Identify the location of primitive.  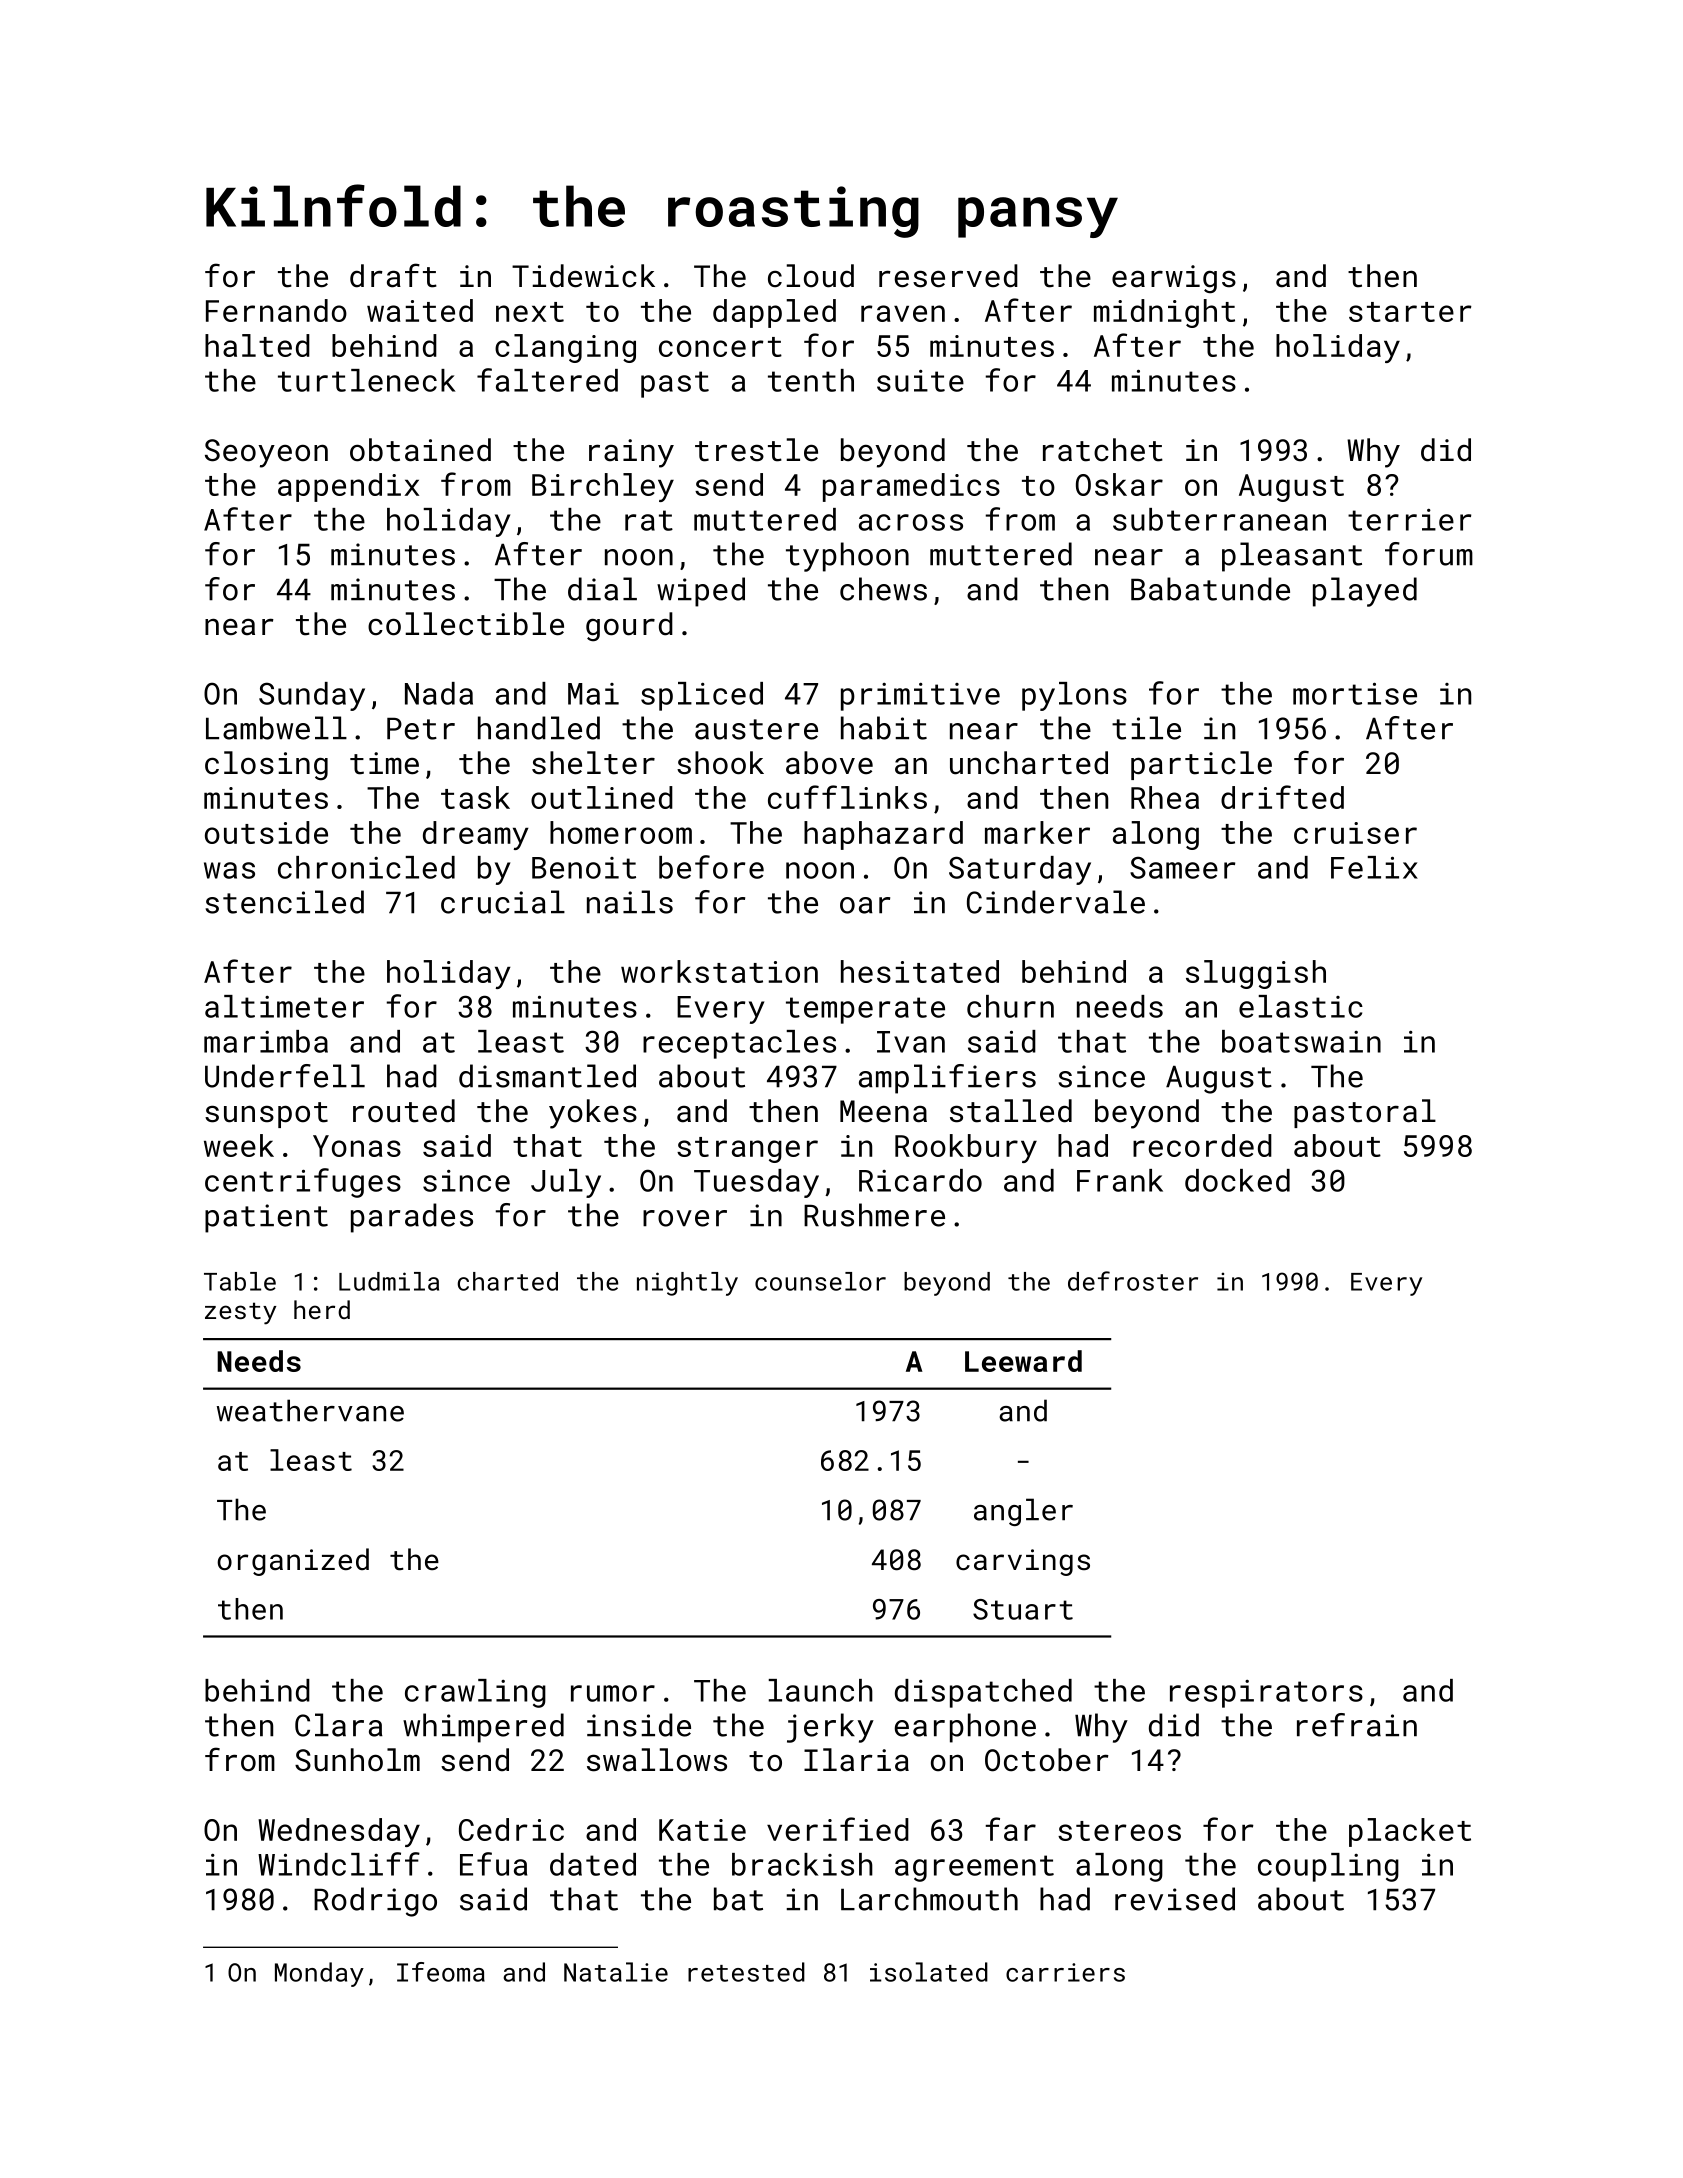
(920, 697).
